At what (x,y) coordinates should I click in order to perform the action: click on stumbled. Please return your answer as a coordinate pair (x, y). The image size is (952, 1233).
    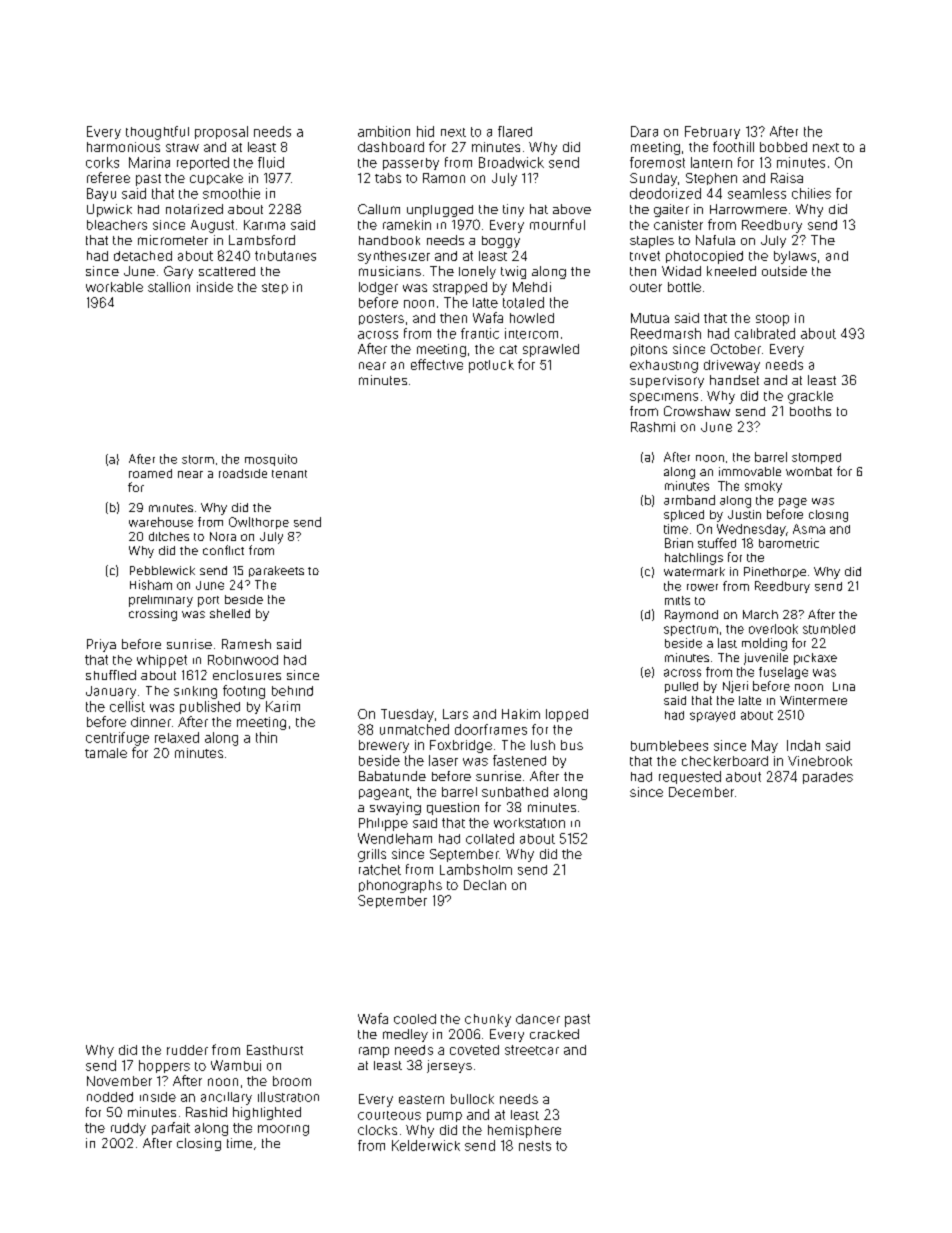
    Looking at the image, I should click on (829, 629).
